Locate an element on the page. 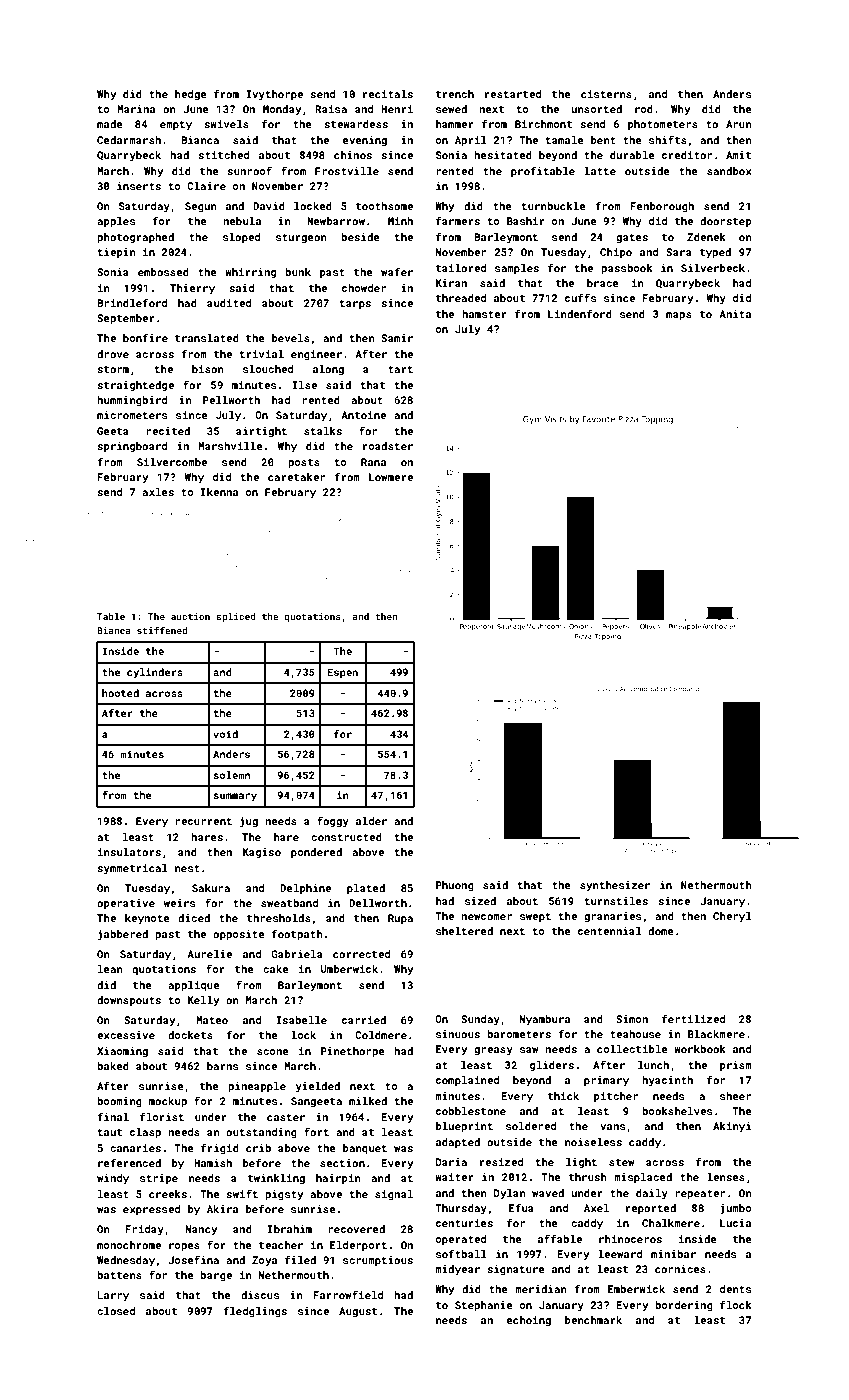 The height and width of the image is (1400, 849). Cheryl is located at coordinates (732, 917).
